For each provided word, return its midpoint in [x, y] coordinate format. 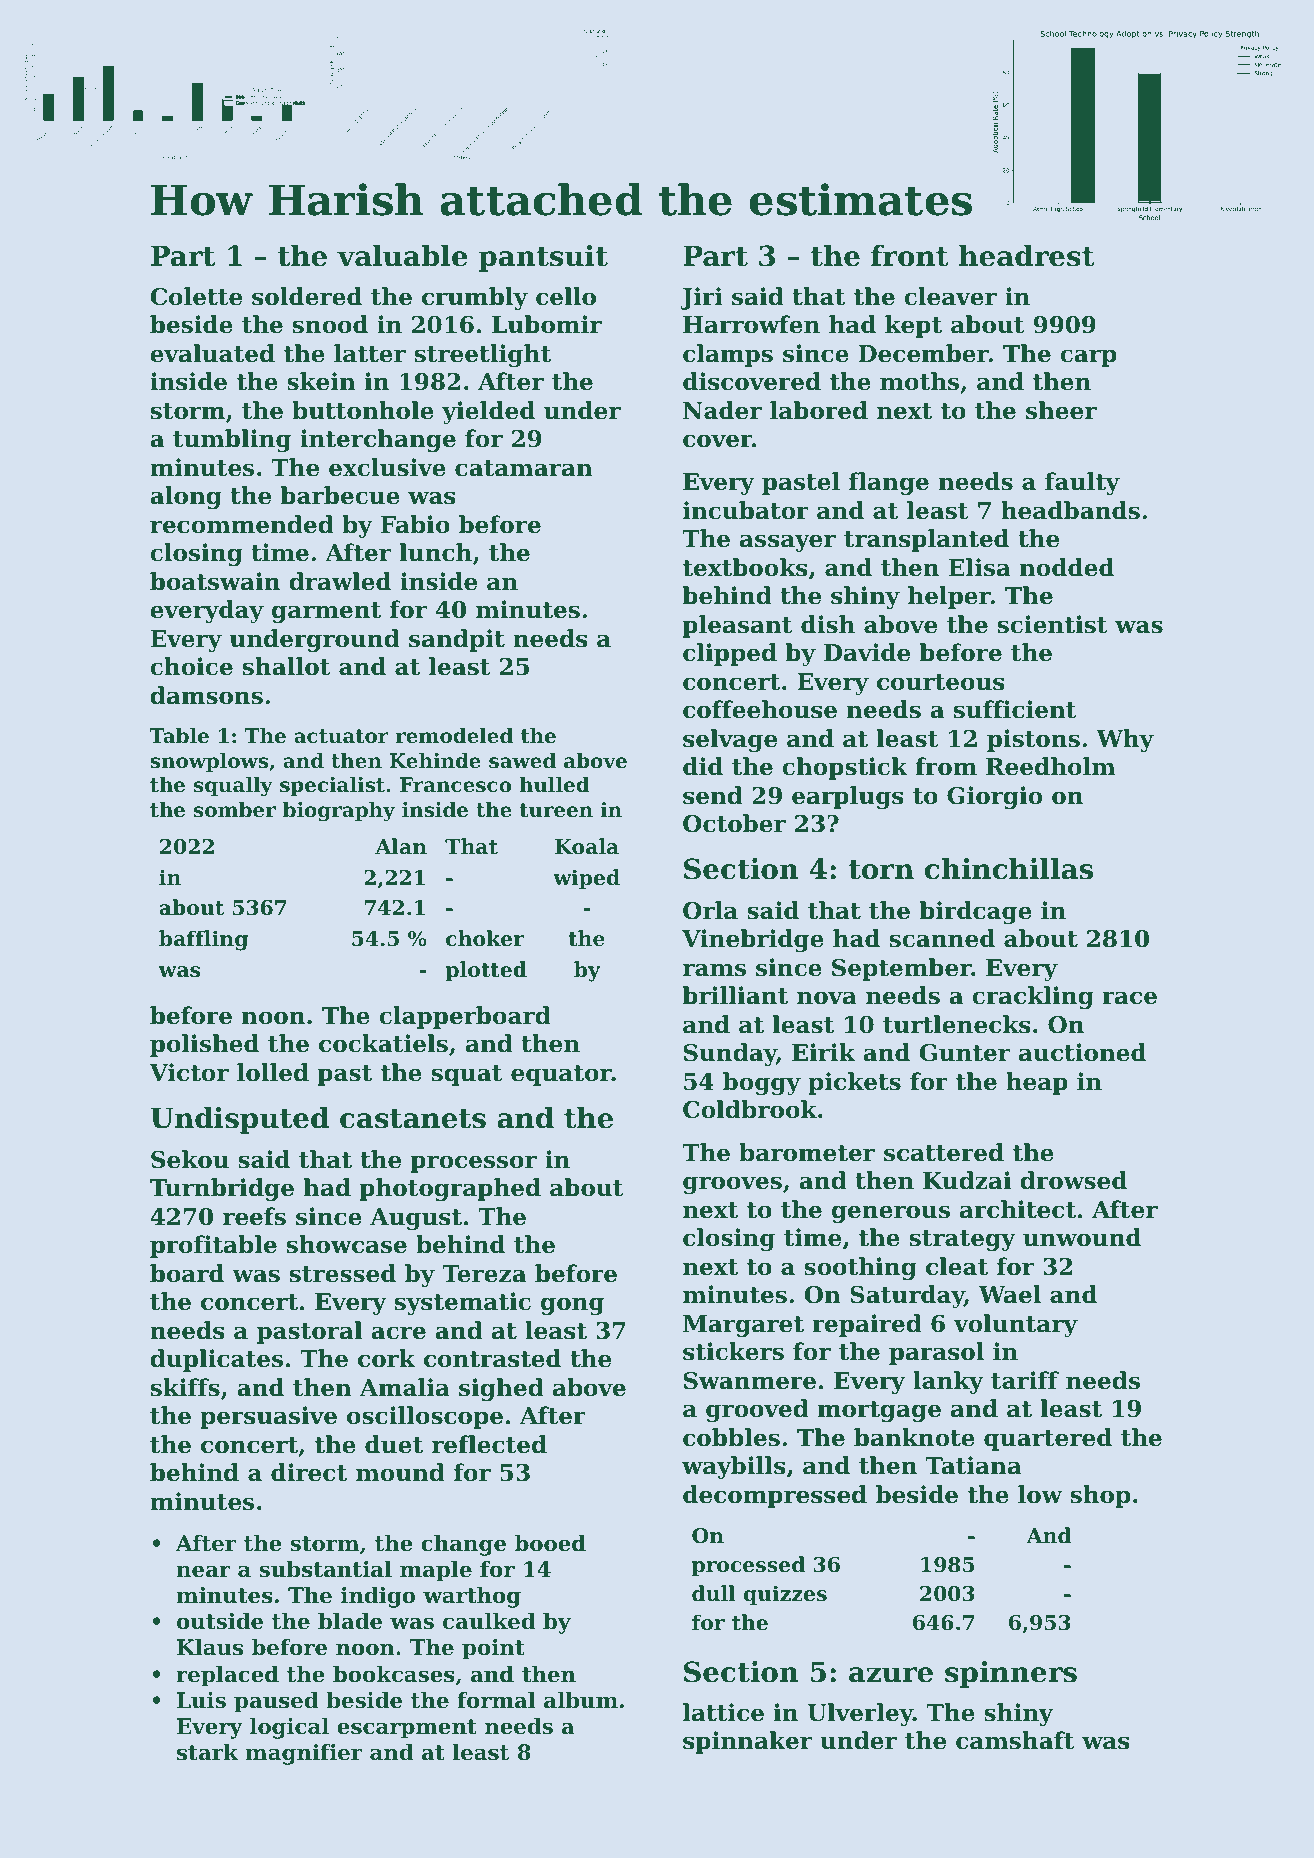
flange [889, 483]
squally [233, 787]
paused [276, 1702]
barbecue [340, 495]
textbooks [745, 567]
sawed [522, 761]
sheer [1061, 410]
